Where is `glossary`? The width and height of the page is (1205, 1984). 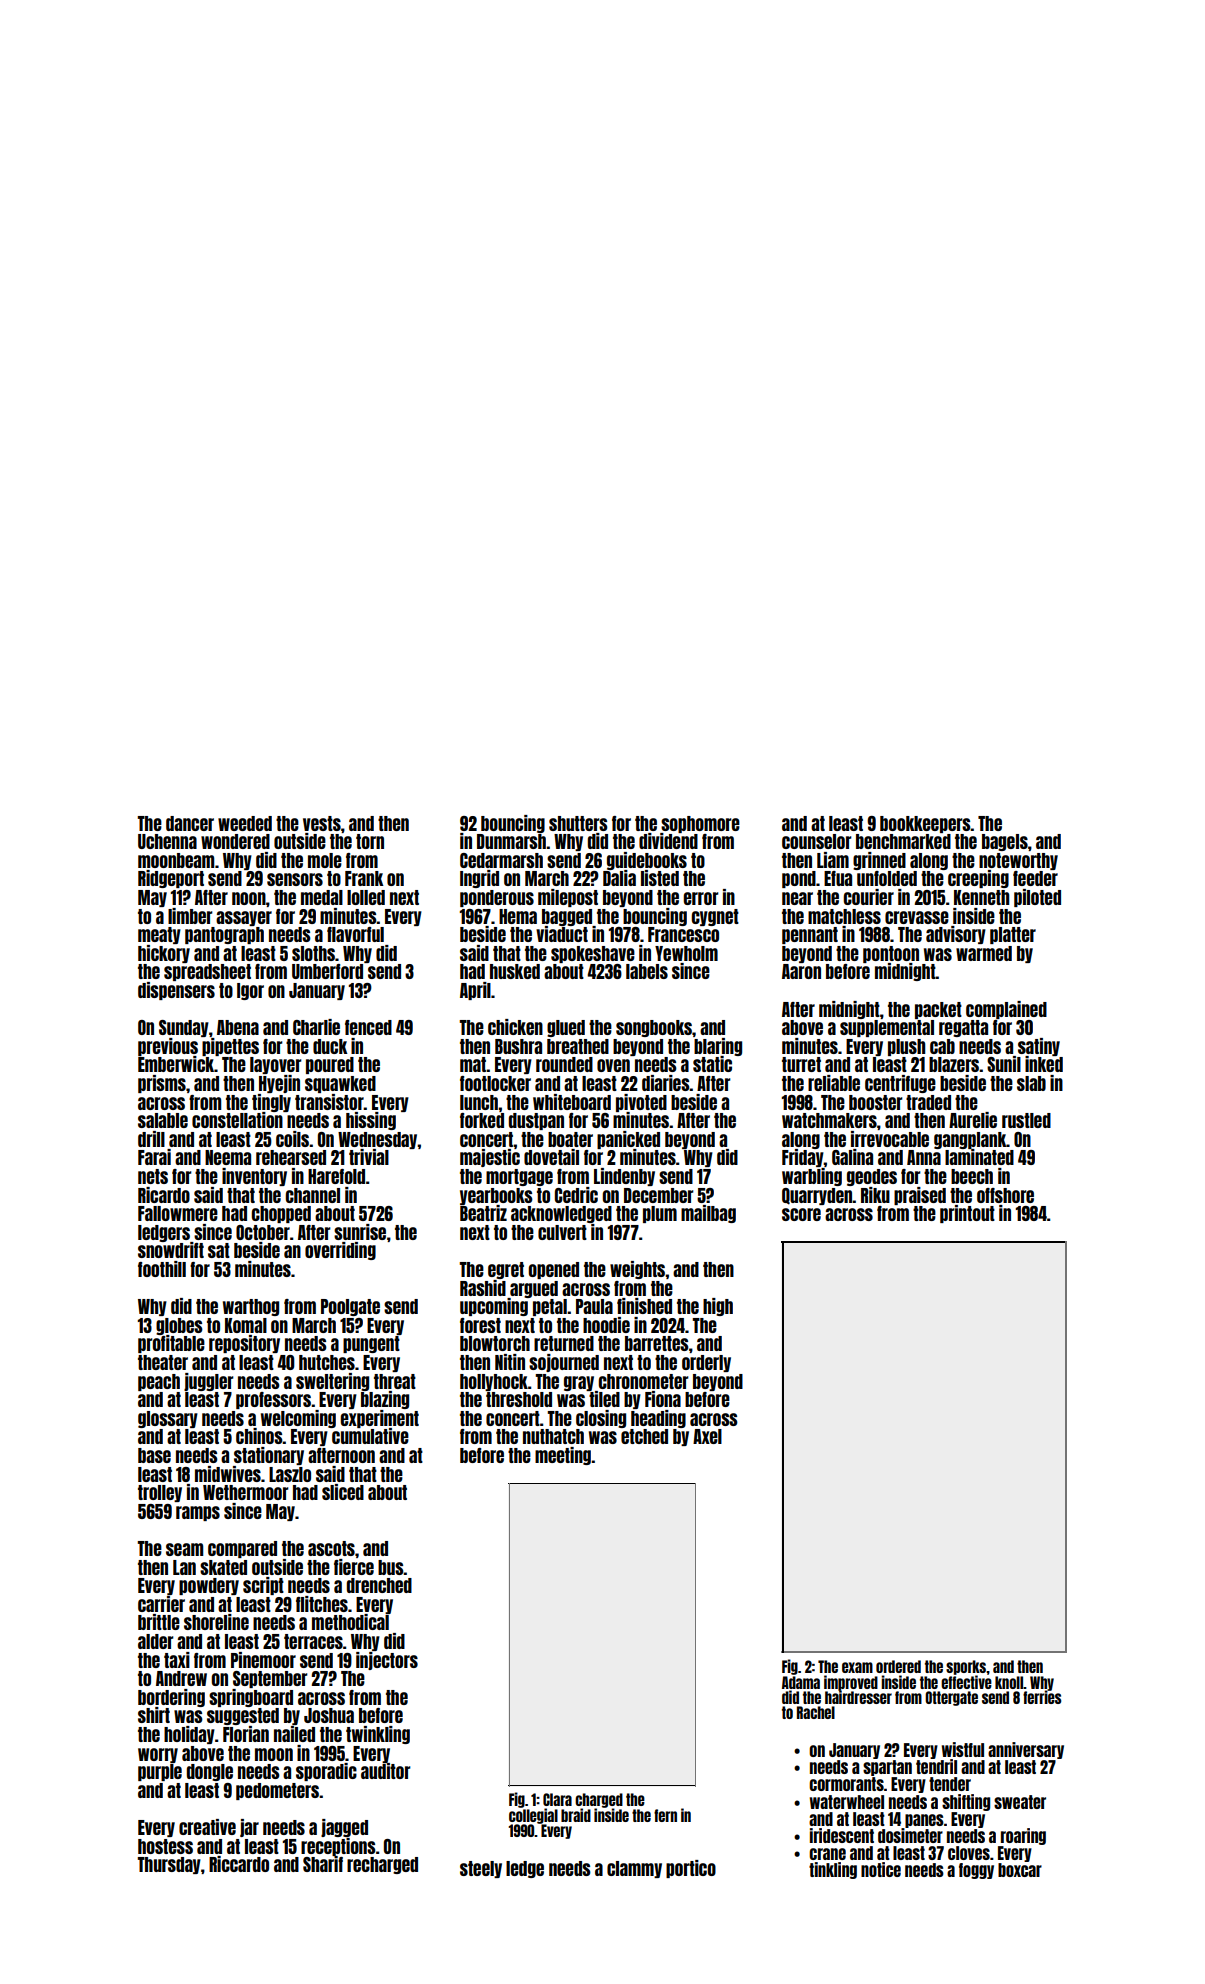
glossary is located at coordinates (168, 1419).
